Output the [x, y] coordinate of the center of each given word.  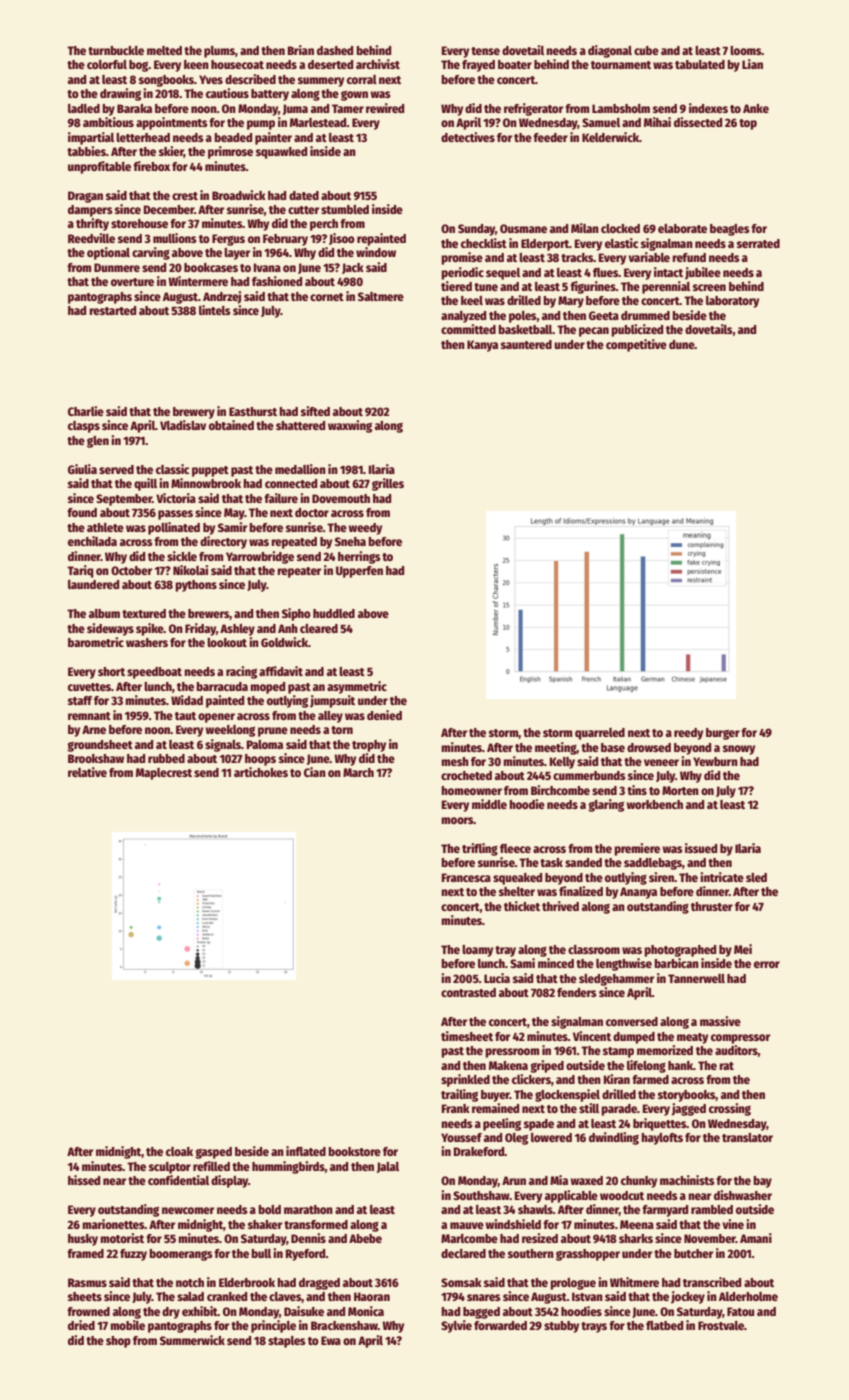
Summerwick [192, 1340]
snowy [739, 750]
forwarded [500, 1325]
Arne [94, 729]
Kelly [562, 763]
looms [746, 50]
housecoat [237, 64]
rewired [385, 108]
